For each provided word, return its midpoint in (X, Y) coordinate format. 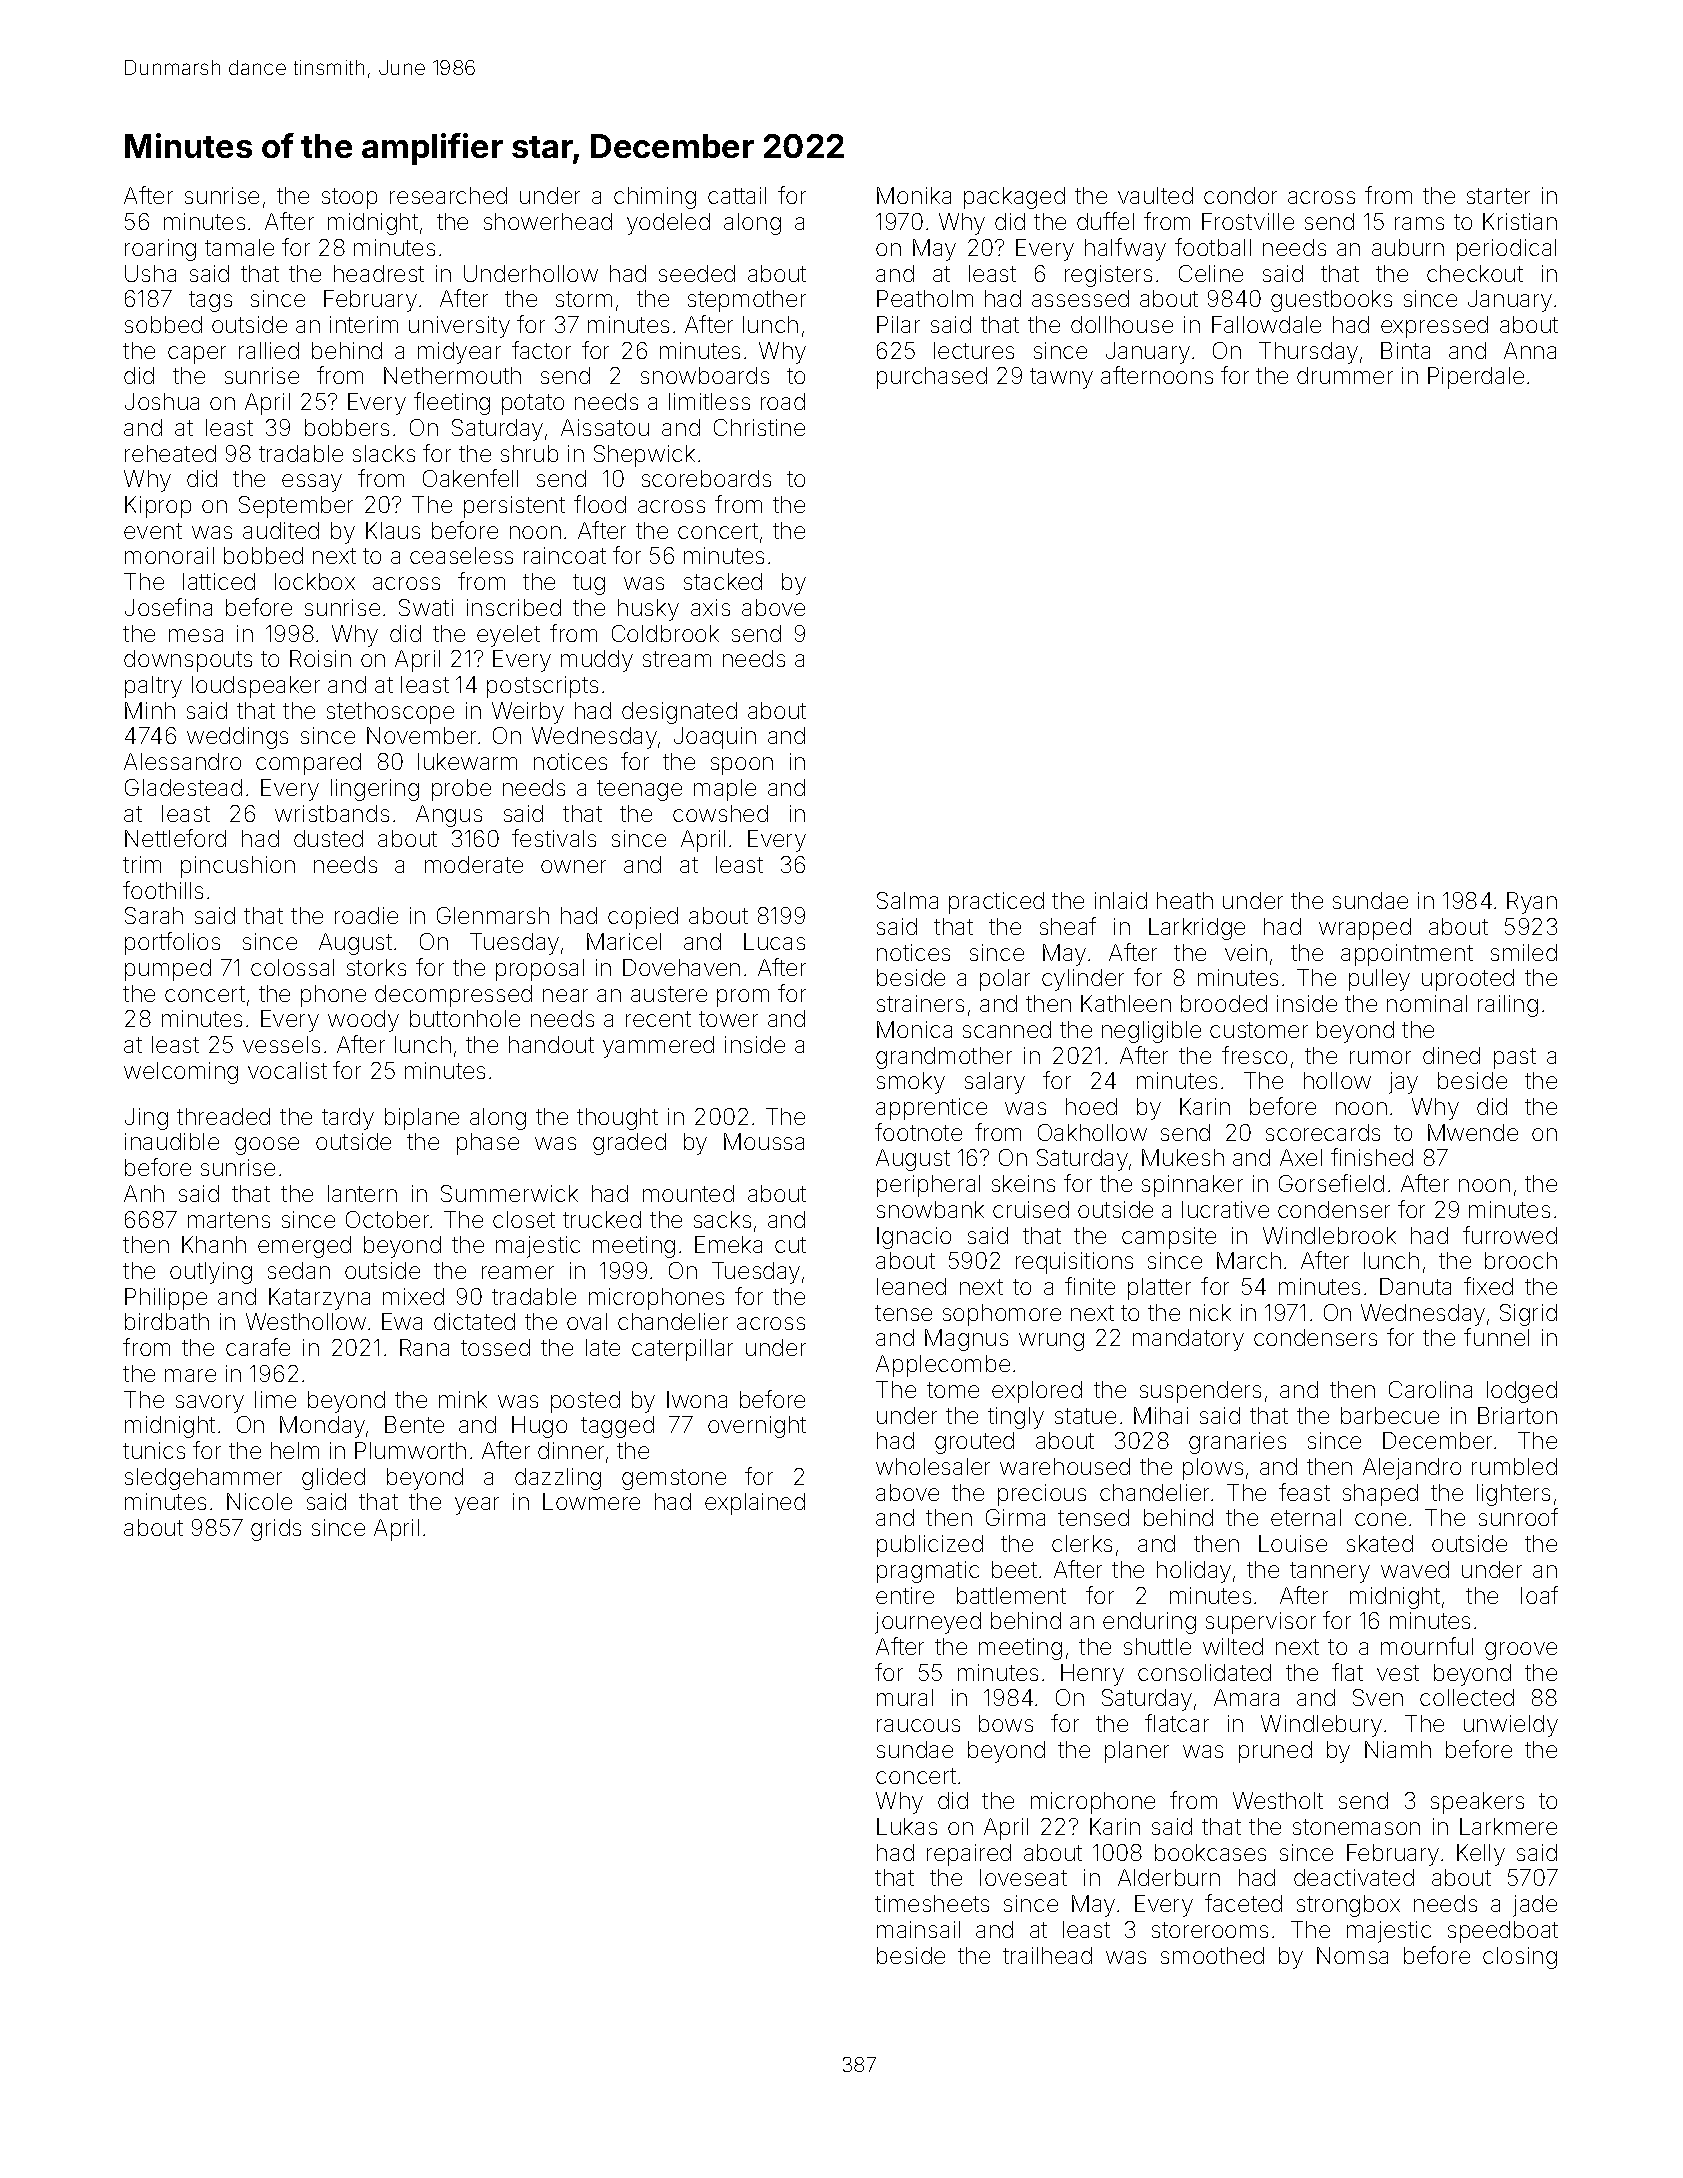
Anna (1530, 350)
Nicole (259, 1501)
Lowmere (591, 1501)
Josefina (168, 607)
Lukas (907, 1826)
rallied (269, 350)
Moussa (764, 1141)
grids (276, 1530)
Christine (759, 427)
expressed (1434, 327)
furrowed (1510, 1235)
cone (1380, 1519)
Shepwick (644, 456)
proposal (540, 970)
